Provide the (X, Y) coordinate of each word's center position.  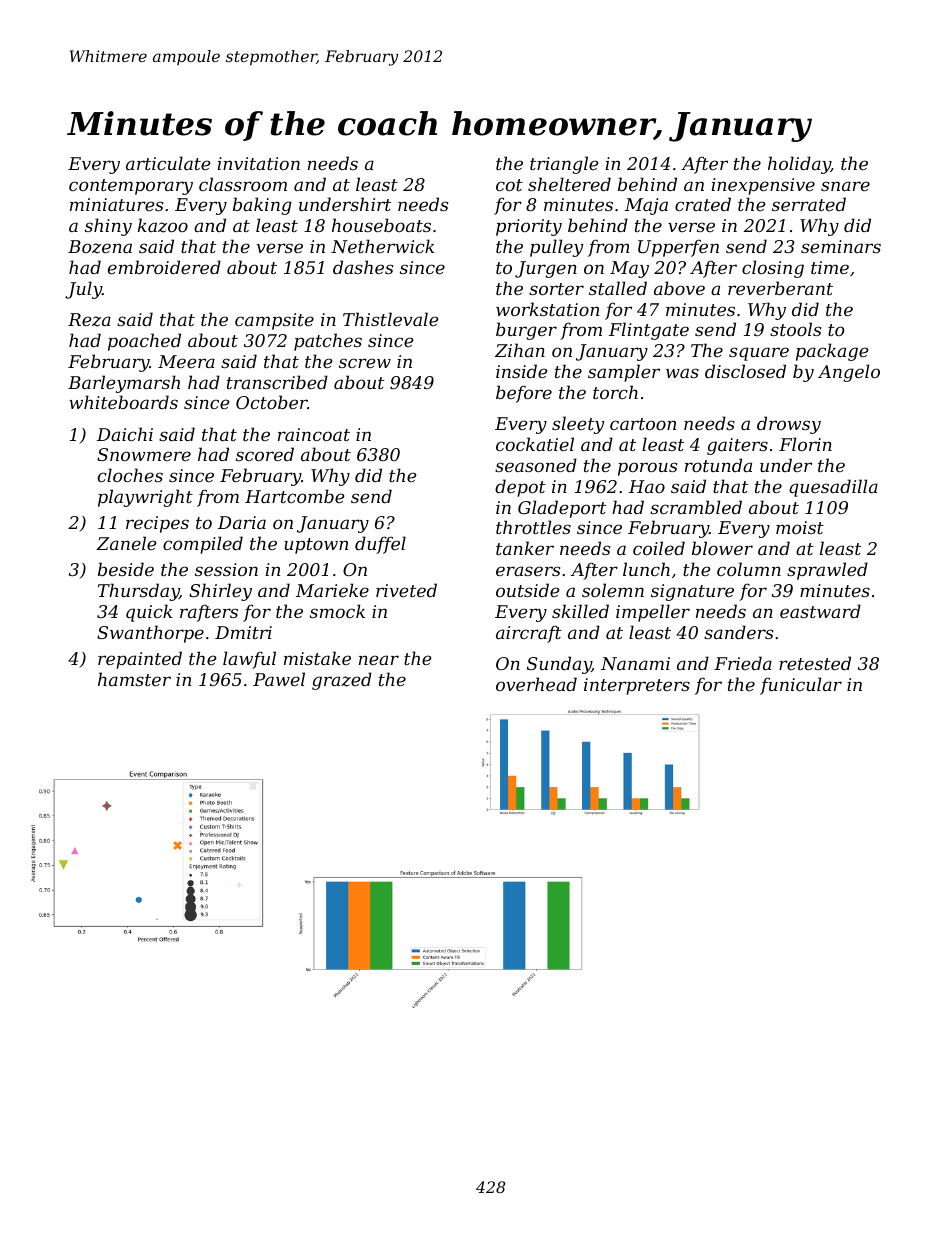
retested (815, 663)
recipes (157, 524)
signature (692, 592)
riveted (406, 590)
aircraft (529, 634)
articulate (168, 163)
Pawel (279, 679)
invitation (258, 163)
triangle (564, 165)
